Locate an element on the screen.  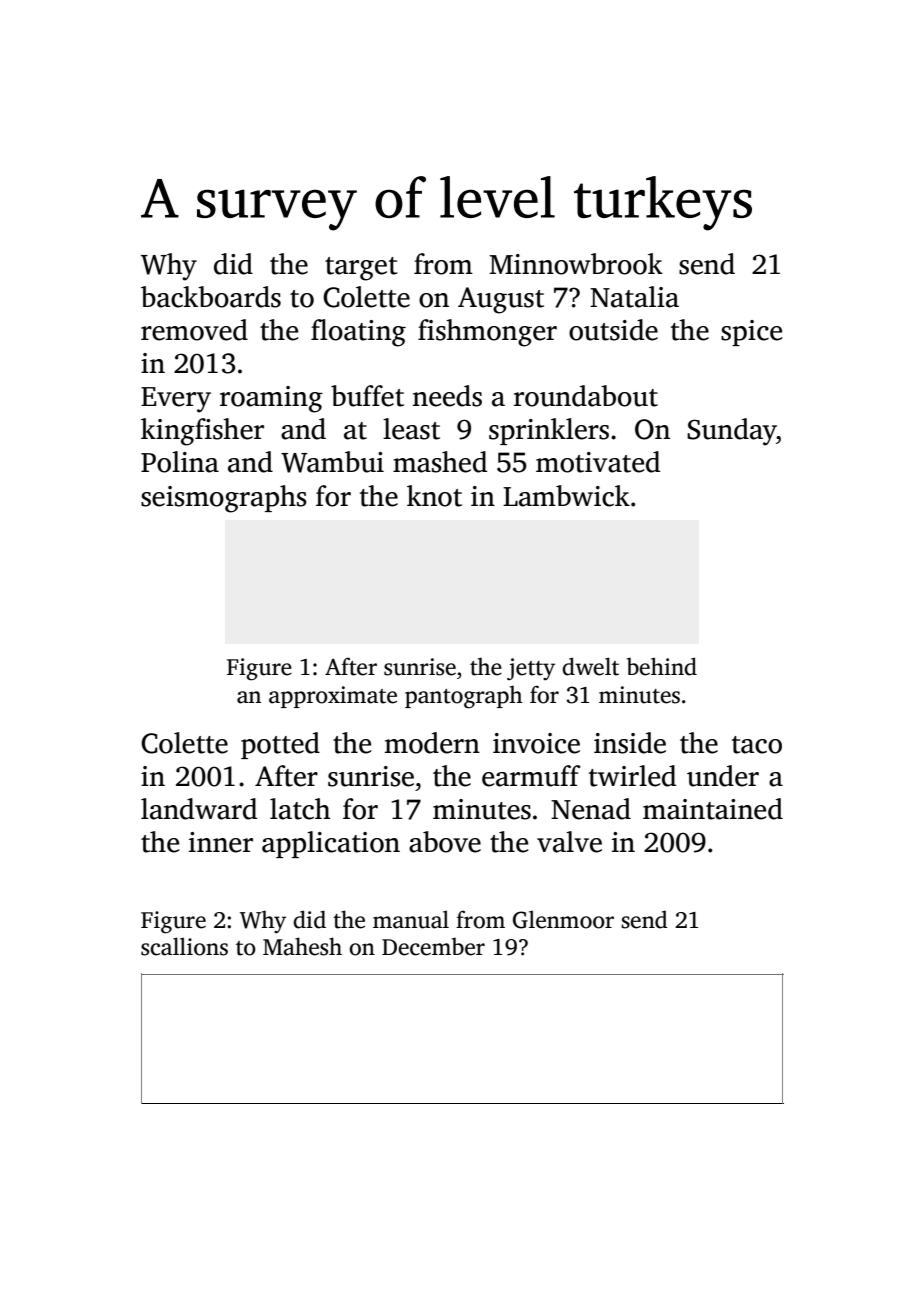
behind is located at coordinates (662, 666).
